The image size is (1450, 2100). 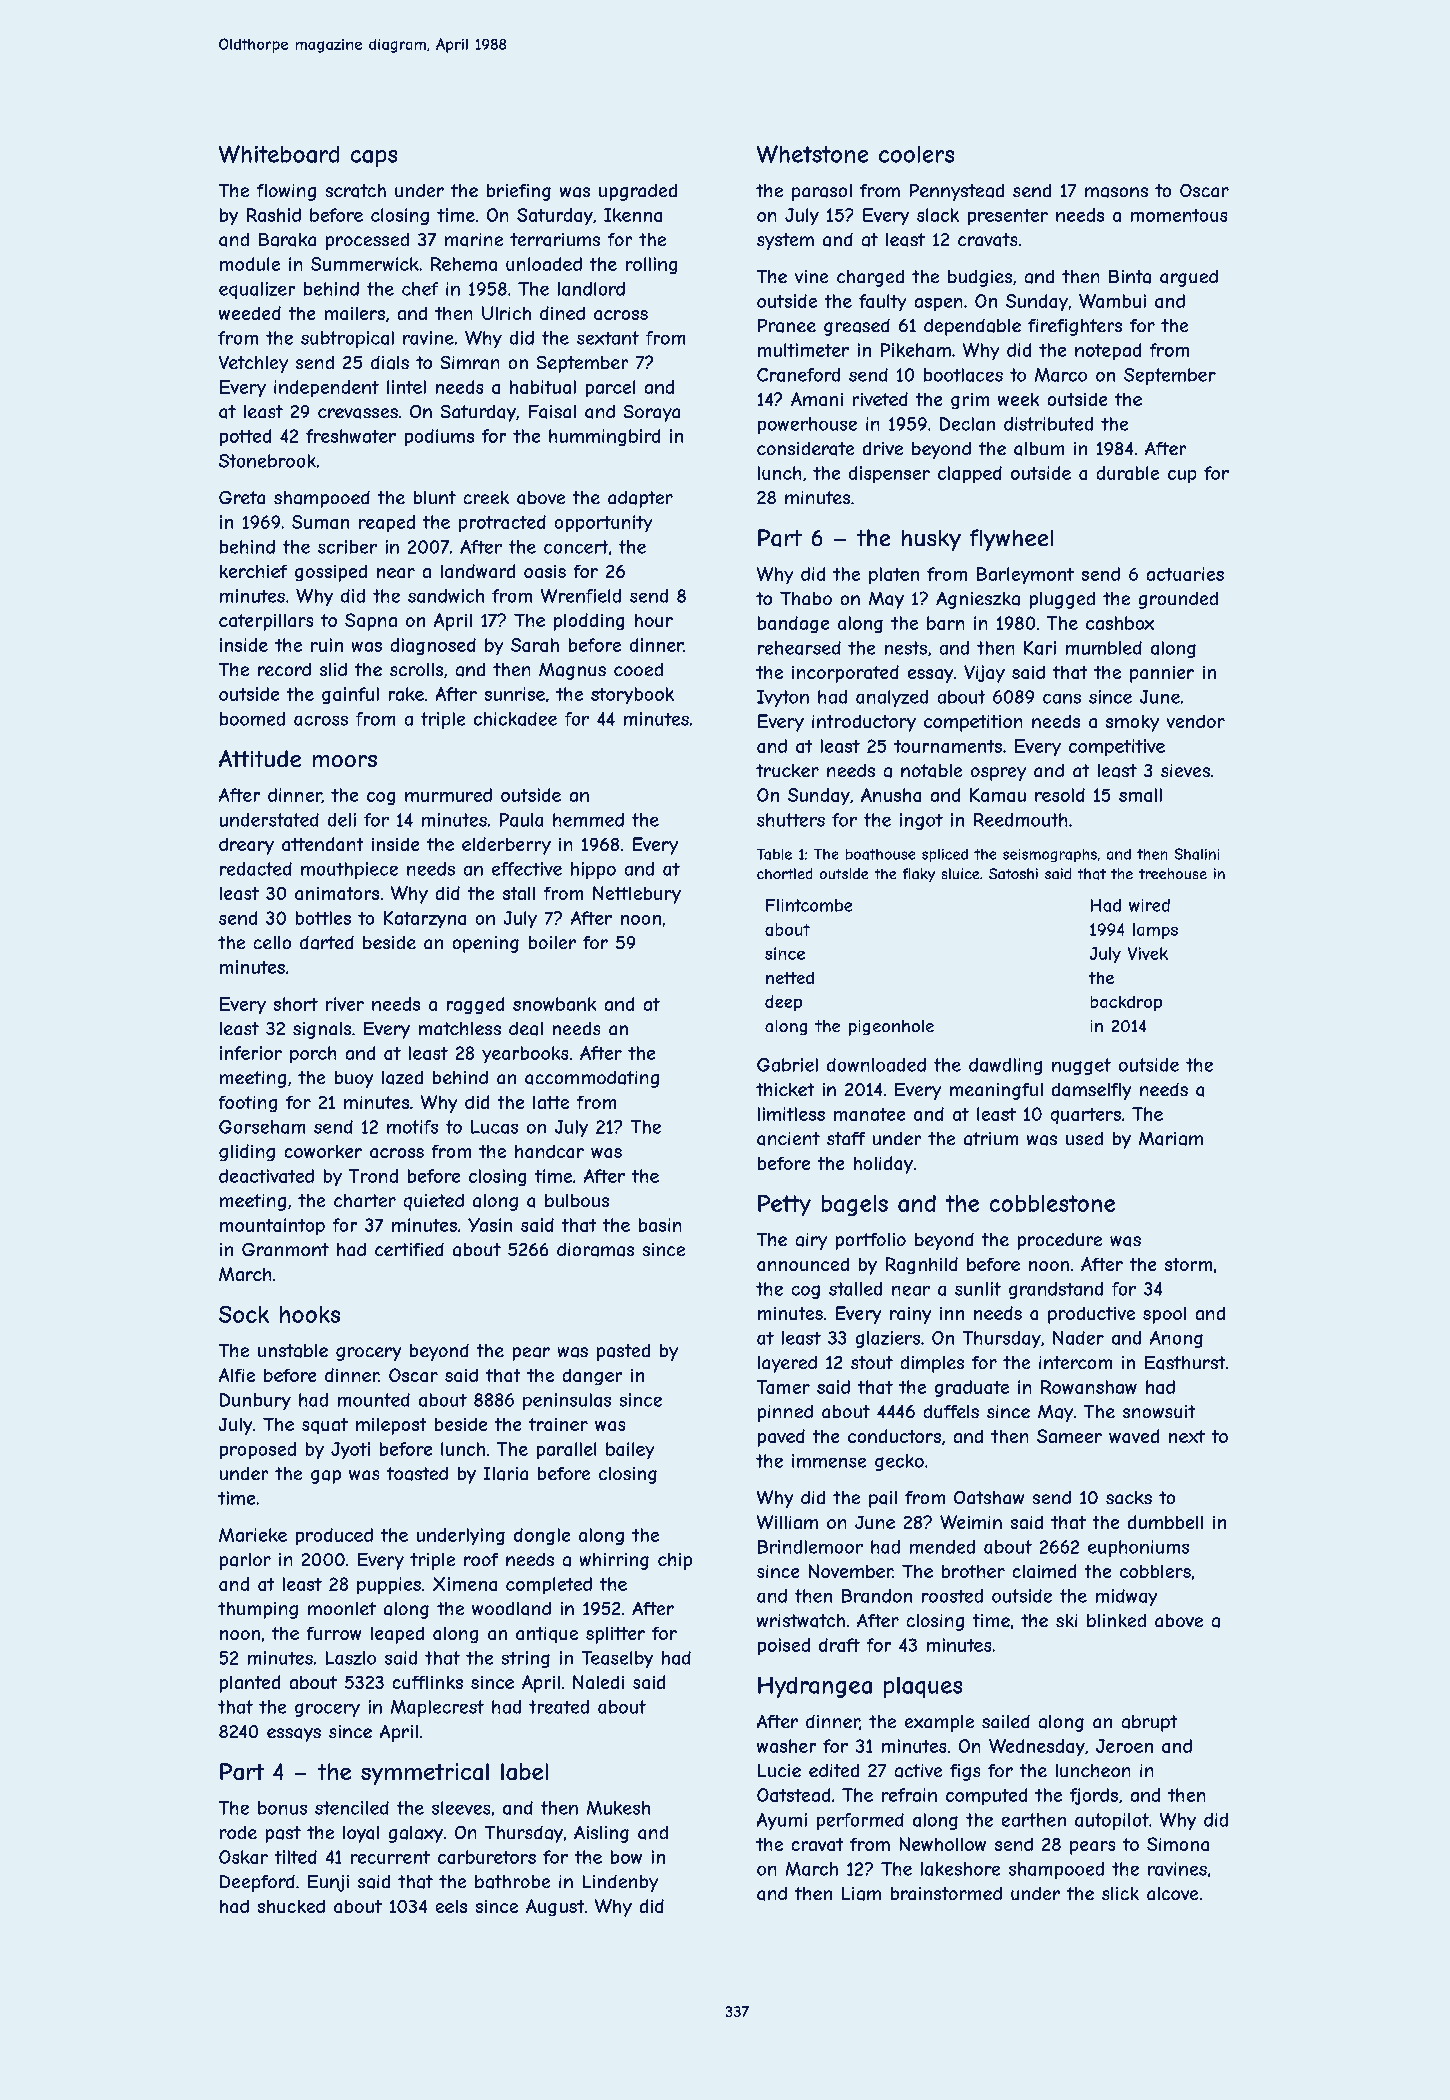 What do you see at coordinates (250, 313) in the page?
I see `weeded` at bounding box center [250, 313].
